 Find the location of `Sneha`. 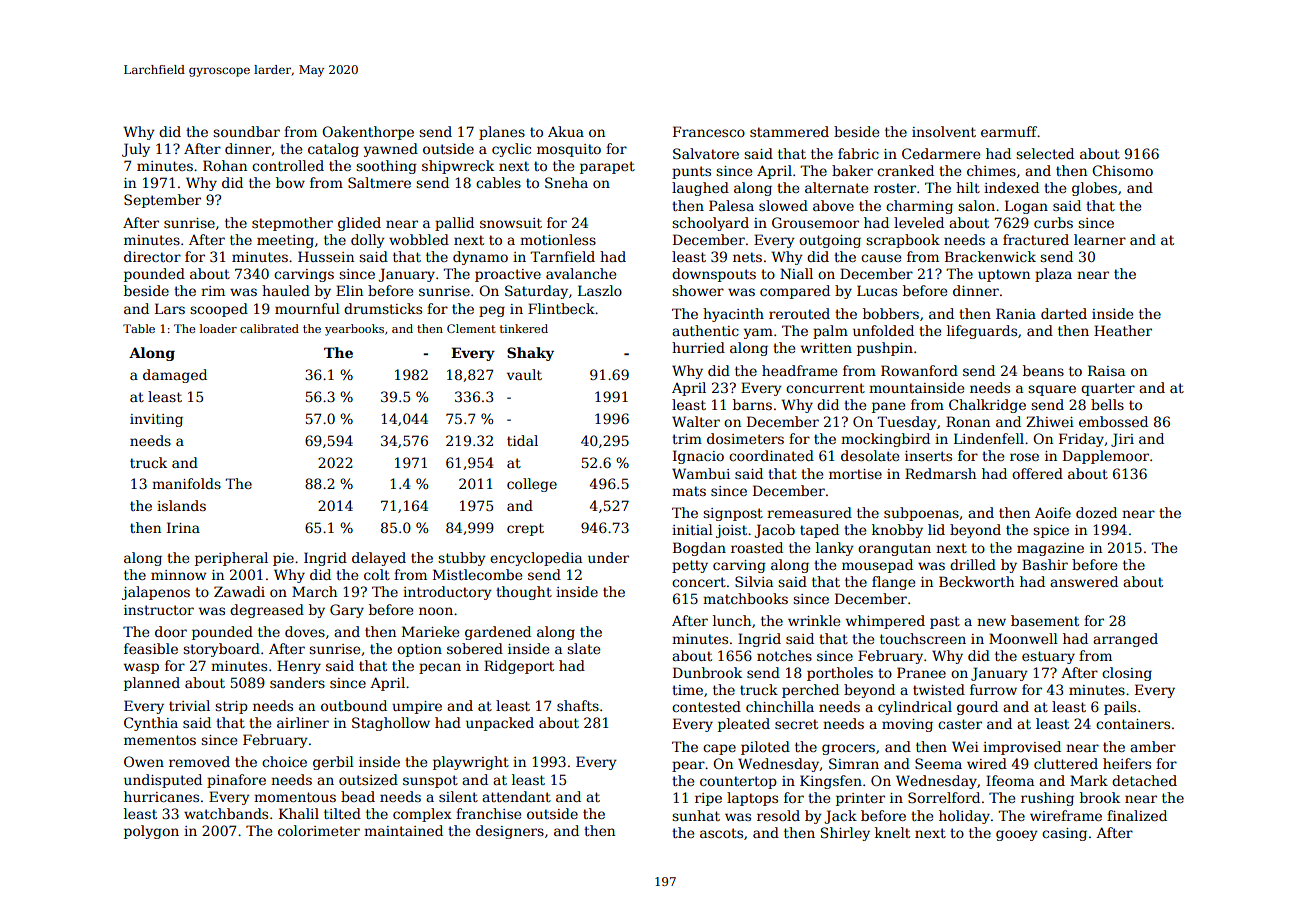

Sneha is located at coordinates (566, 182).
